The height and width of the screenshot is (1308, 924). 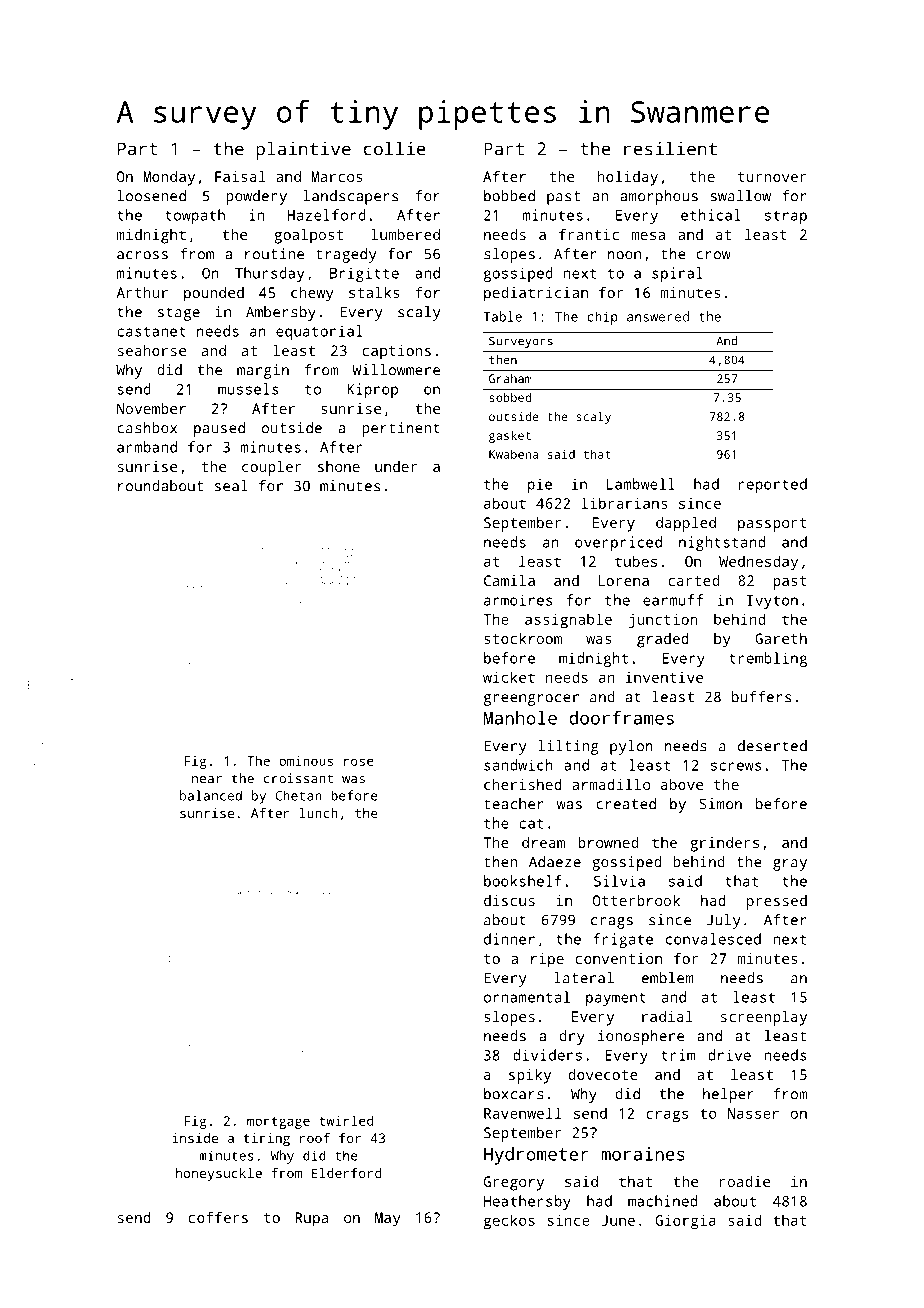 What do you see at coordinates (603, 1074) in the screenshot?
I see `dovecote` at bounding box center [603, 1074].
